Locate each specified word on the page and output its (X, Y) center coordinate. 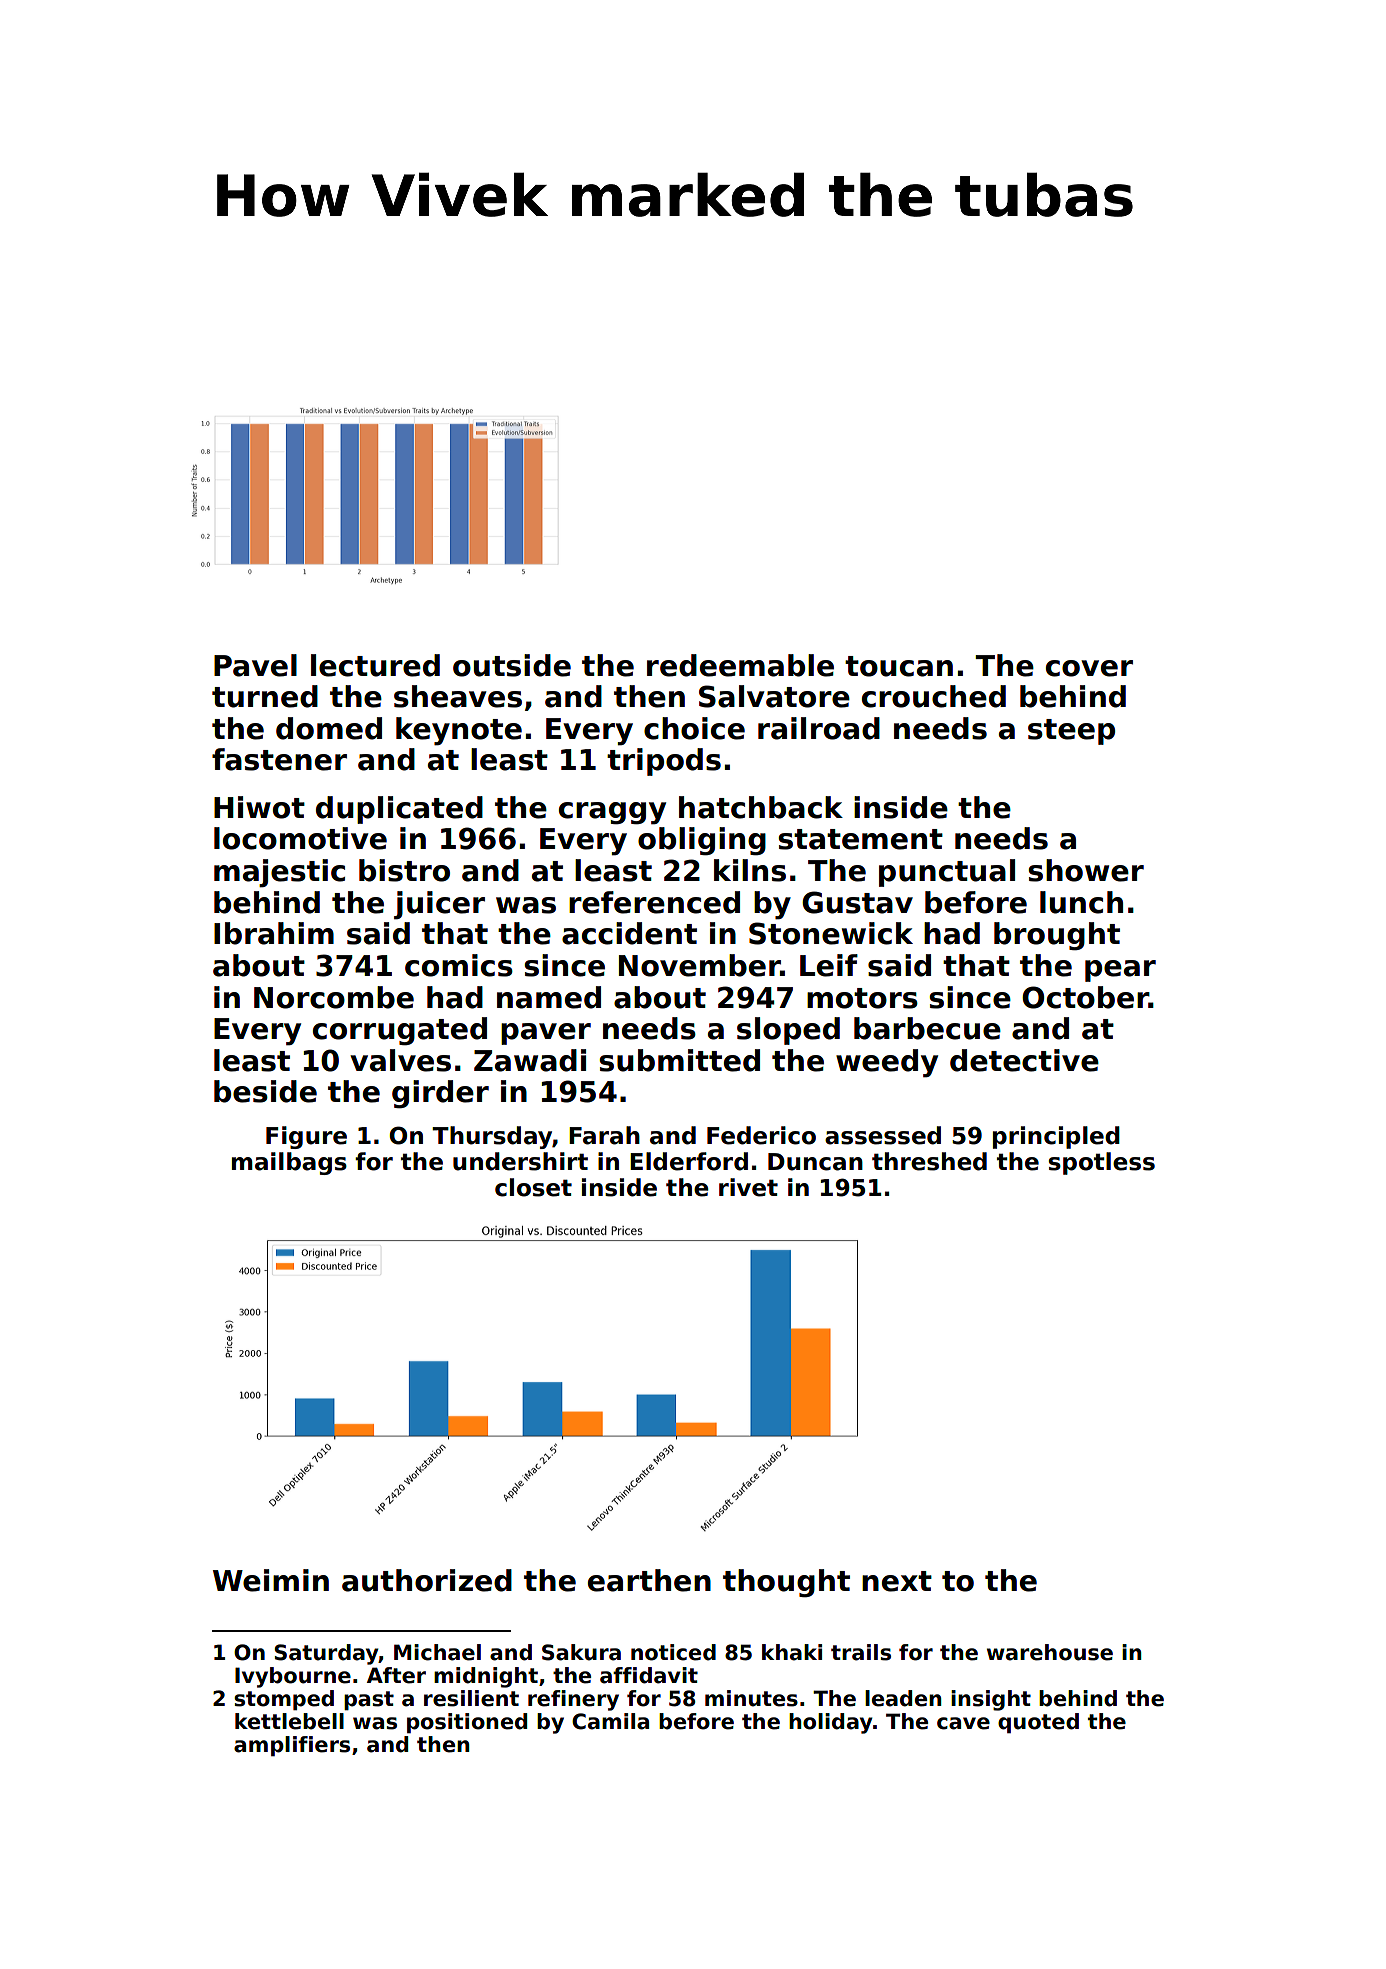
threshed (929, 1161)
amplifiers (292, 1746)
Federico (761, 1135)
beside (265, 1091)
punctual (947, 873)
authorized (427, 1580)
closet (533, 1187)
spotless (1102, 1163)
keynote (459, 731)
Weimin (271, 1580)
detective (1024, 1060)
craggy (612, 813)
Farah (604, 1135)
